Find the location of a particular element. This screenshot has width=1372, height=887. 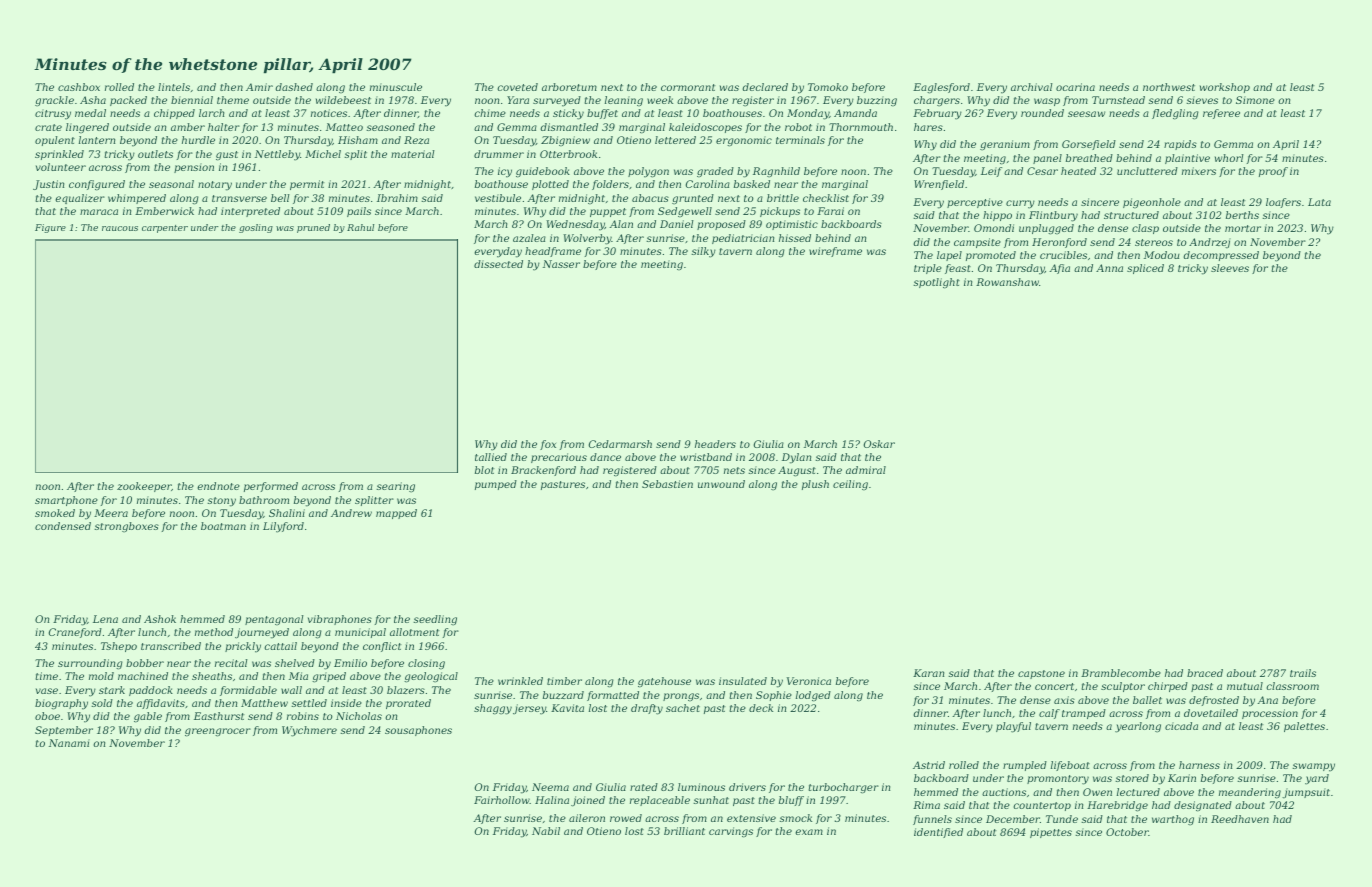

trails is located at coordinates (1303, 673).
